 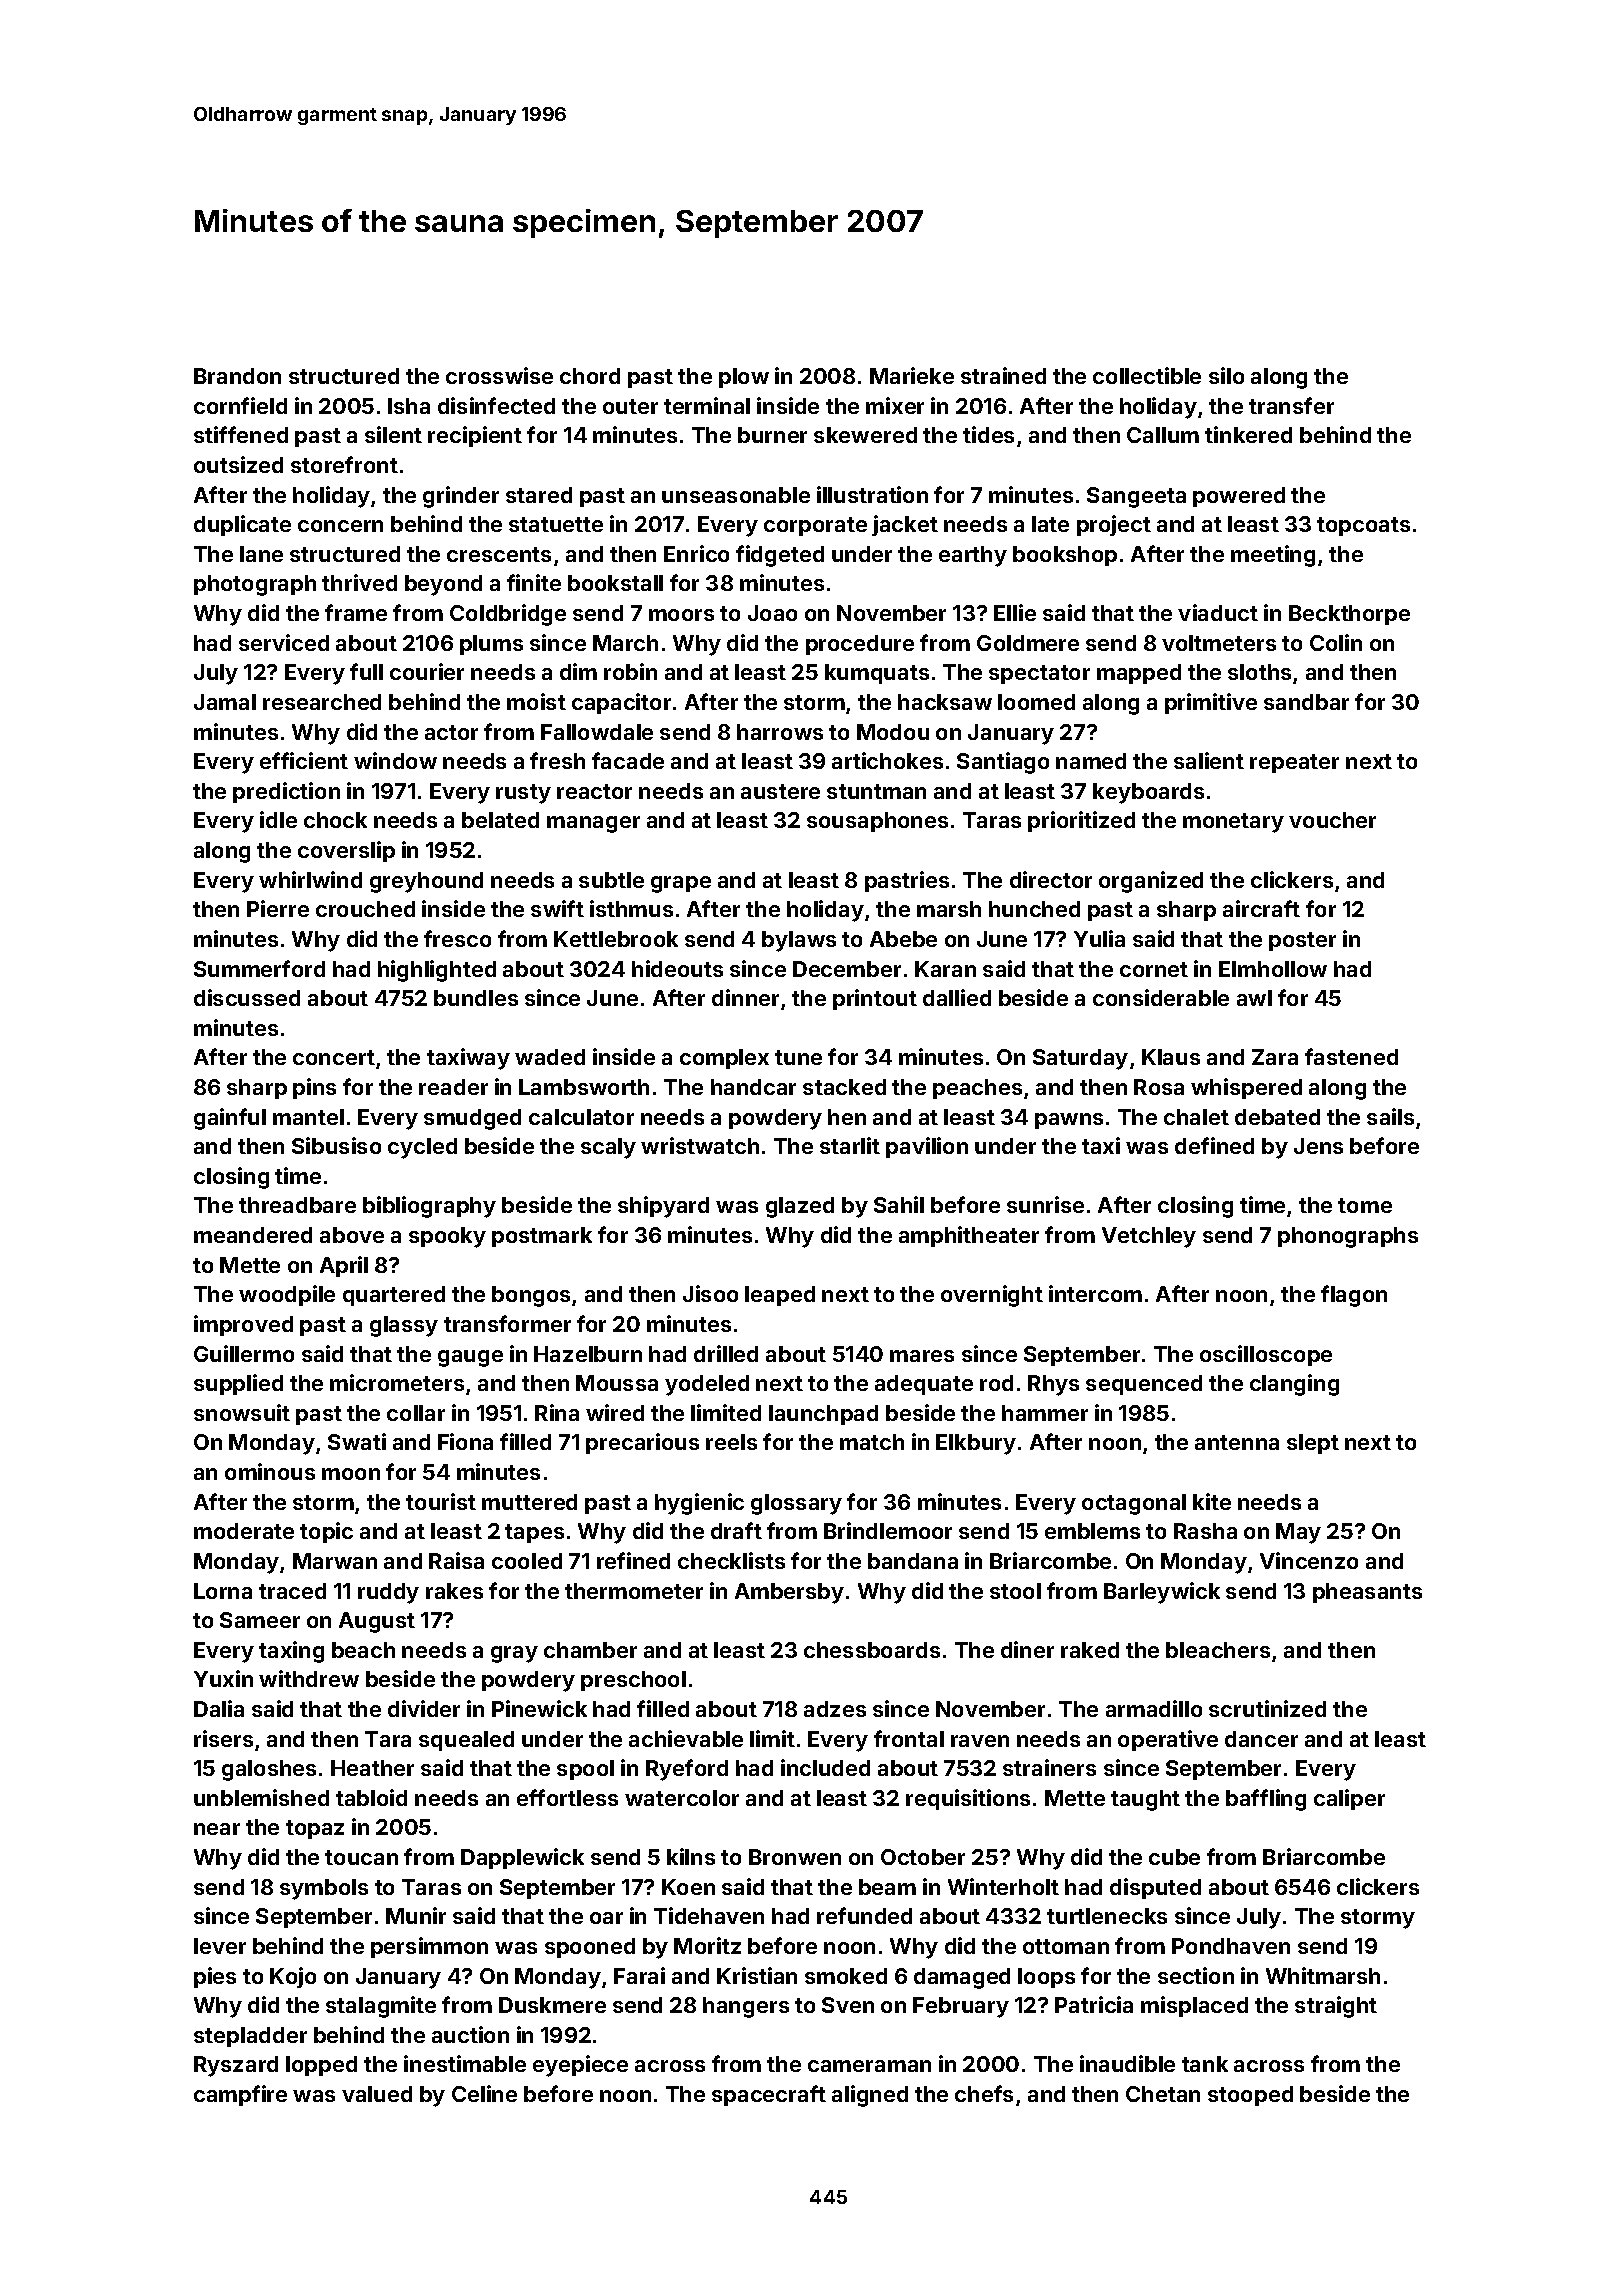 What do you see at coordinates (962, 1978) in the image?
I see `damaged` at bounding box center [962, 1978].
